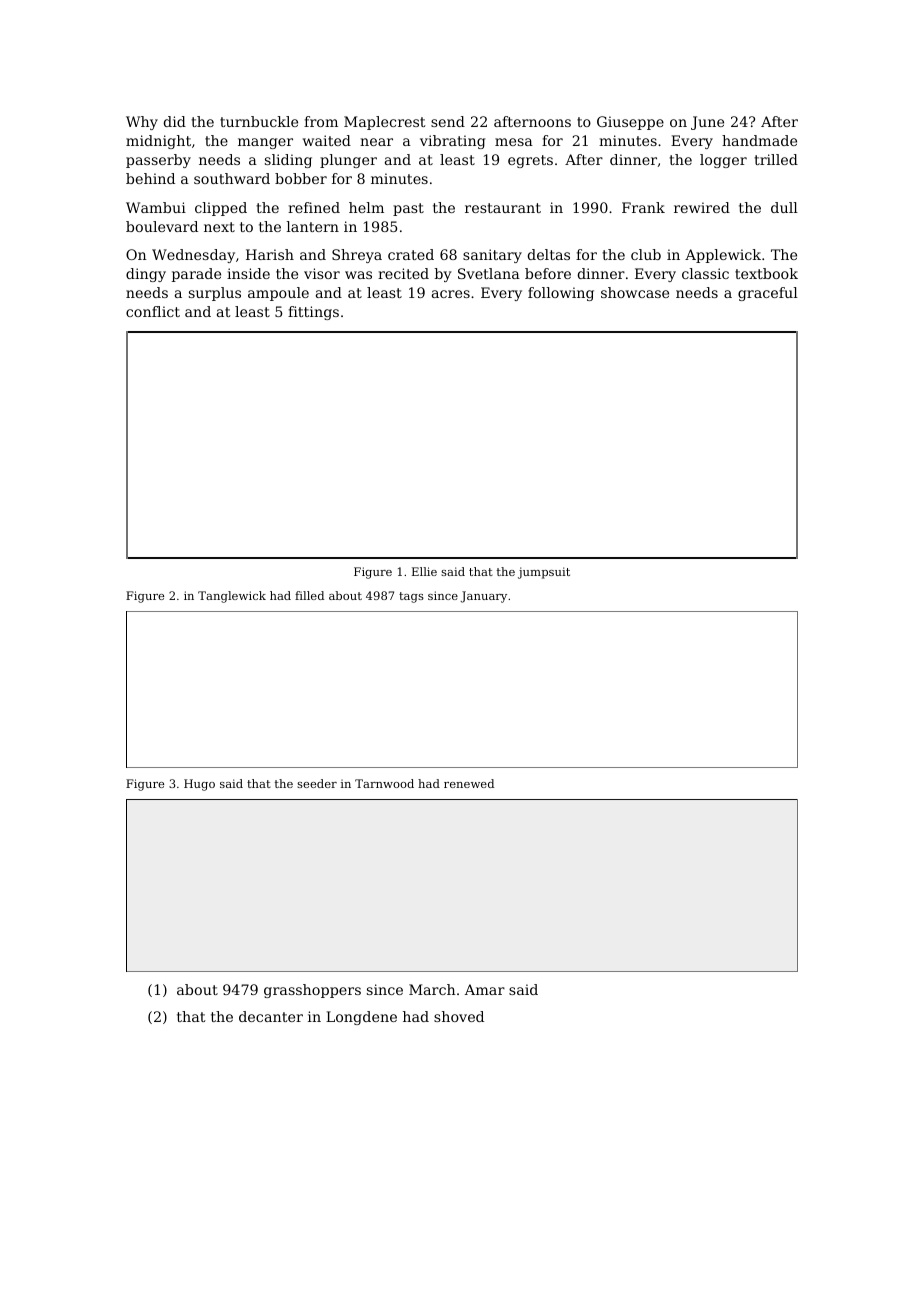 The image size is (924, 1314). What do you see at coordinates (232, 597) in the screenshot?
I see `Tanglewick` at bounding box center [232, 597].
